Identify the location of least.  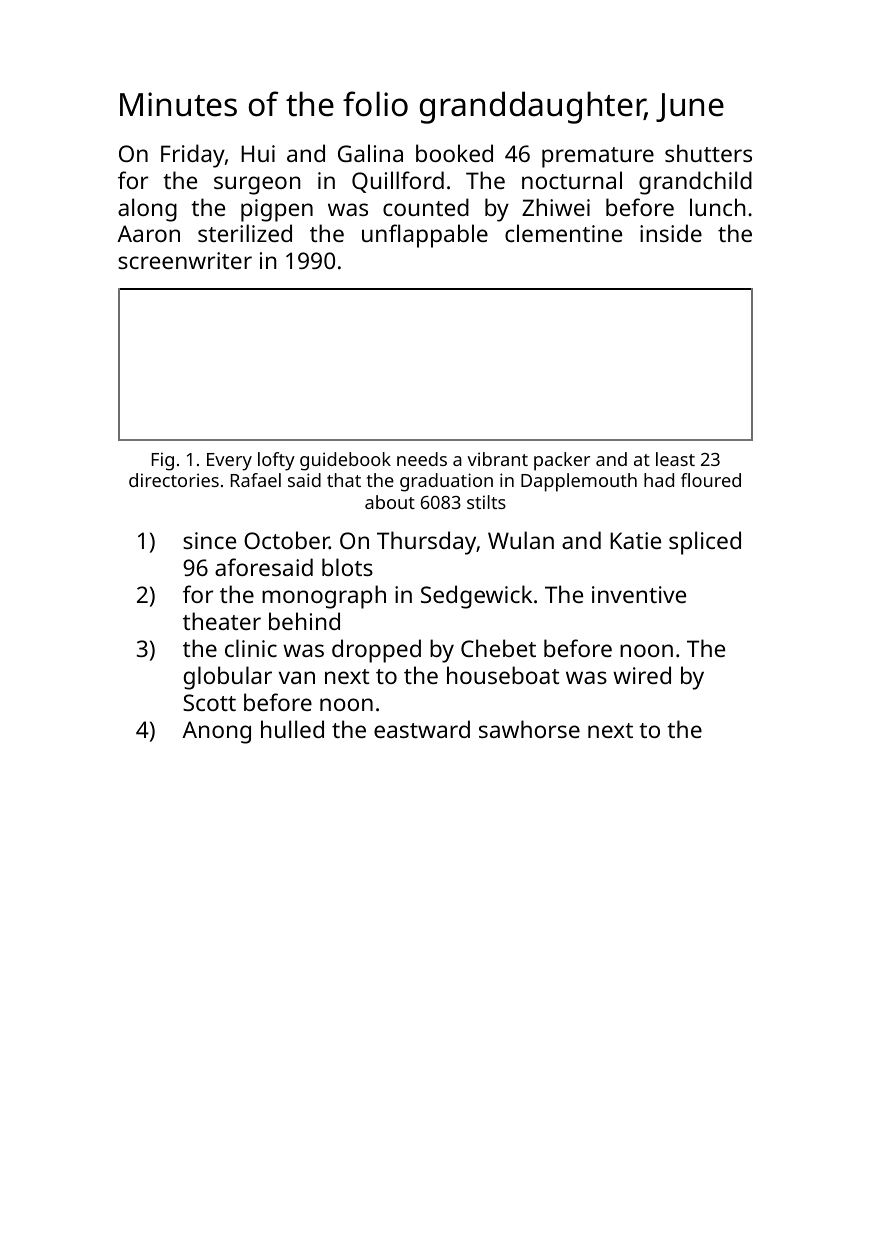
(675, 459).
